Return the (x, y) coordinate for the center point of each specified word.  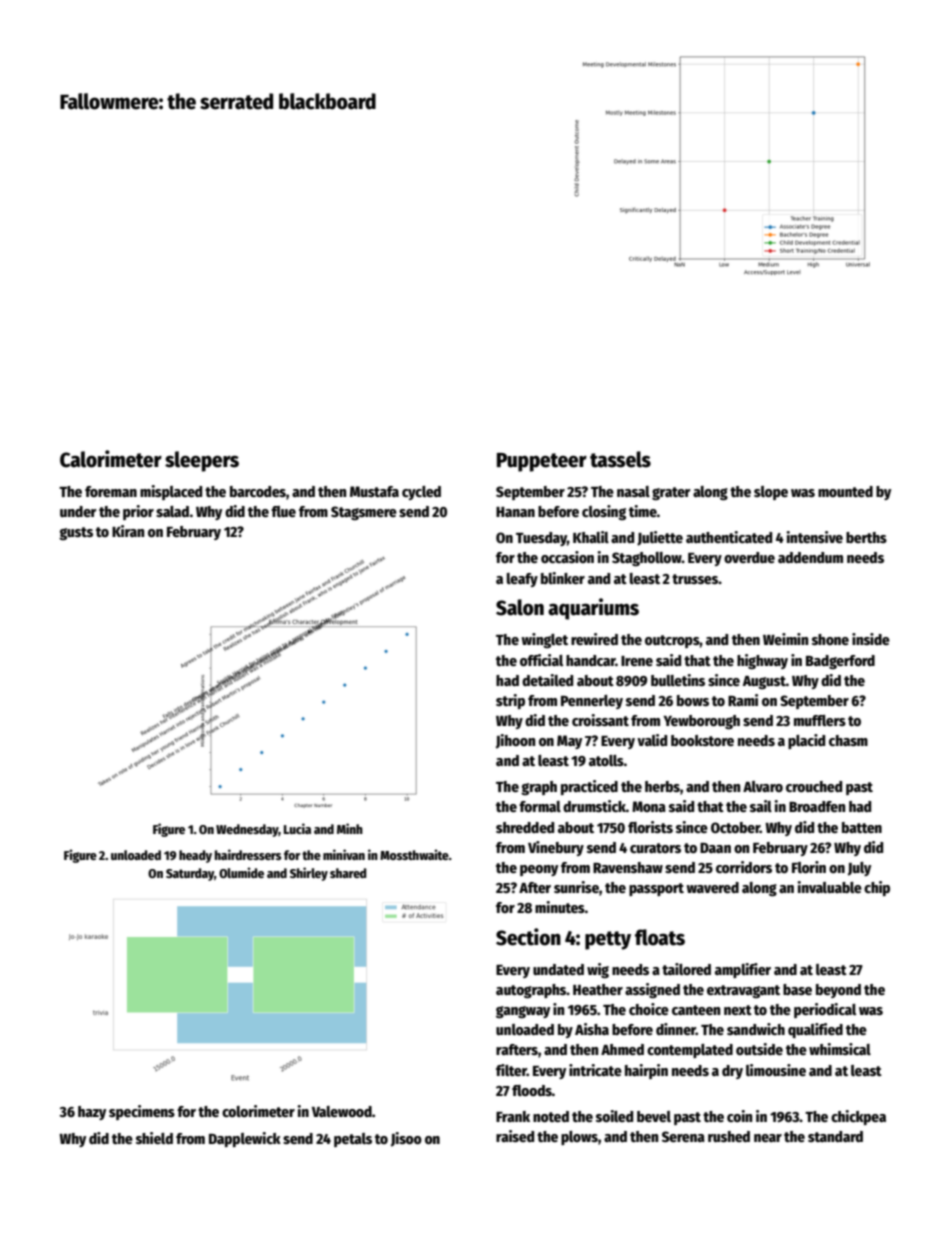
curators (655, 848)
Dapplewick (245, 1139)
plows (579, 1138)
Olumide (241, 872)
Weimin (785, 639)
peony (539, 870)
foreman (111, 491)
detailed (547, 680)
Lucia (297, 828)
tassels (620, 459)
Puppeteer (542, 462)
